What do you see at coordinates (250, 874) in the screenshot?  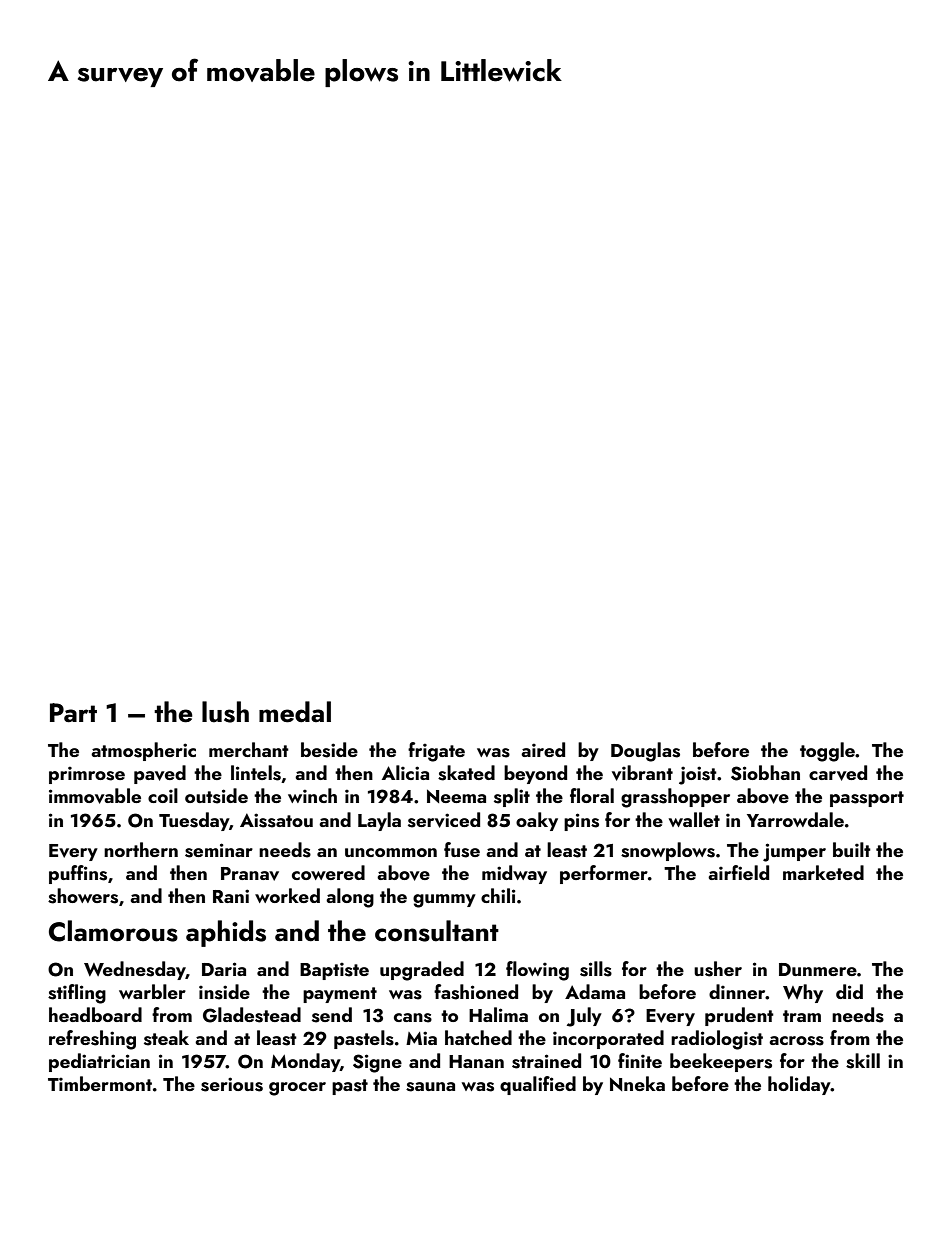 I see `Pranav` at bounding box center [250, 874].
